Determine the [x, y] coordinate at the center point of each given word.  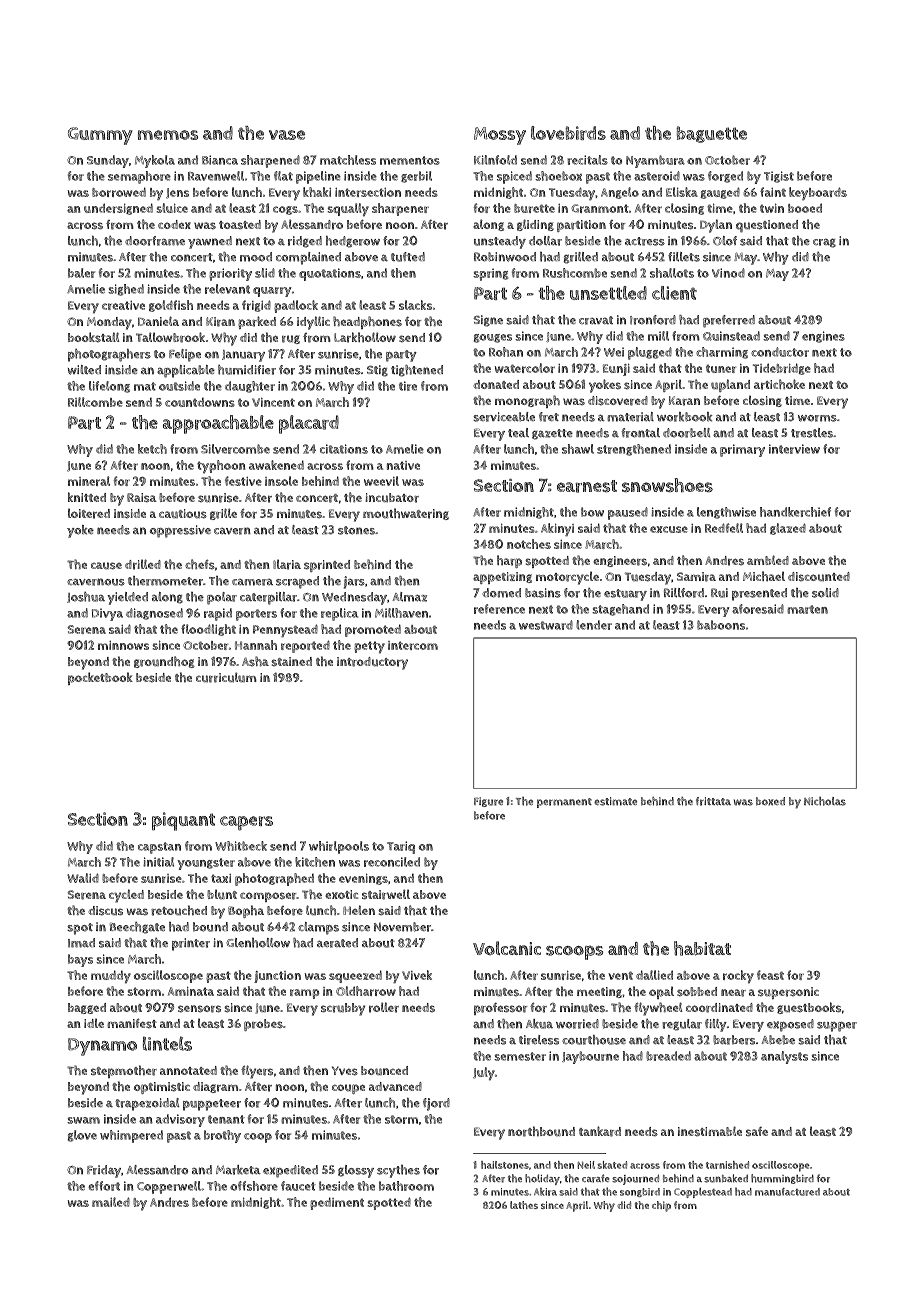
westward [546, 625]
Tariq [401, 847]
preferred [729, 321]
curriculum [226, 677]
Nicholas [825, 801]
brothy [222, 1136]
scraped [297, 582]
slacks [415, 305]
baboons [721, 625]
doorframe [155, 241]
